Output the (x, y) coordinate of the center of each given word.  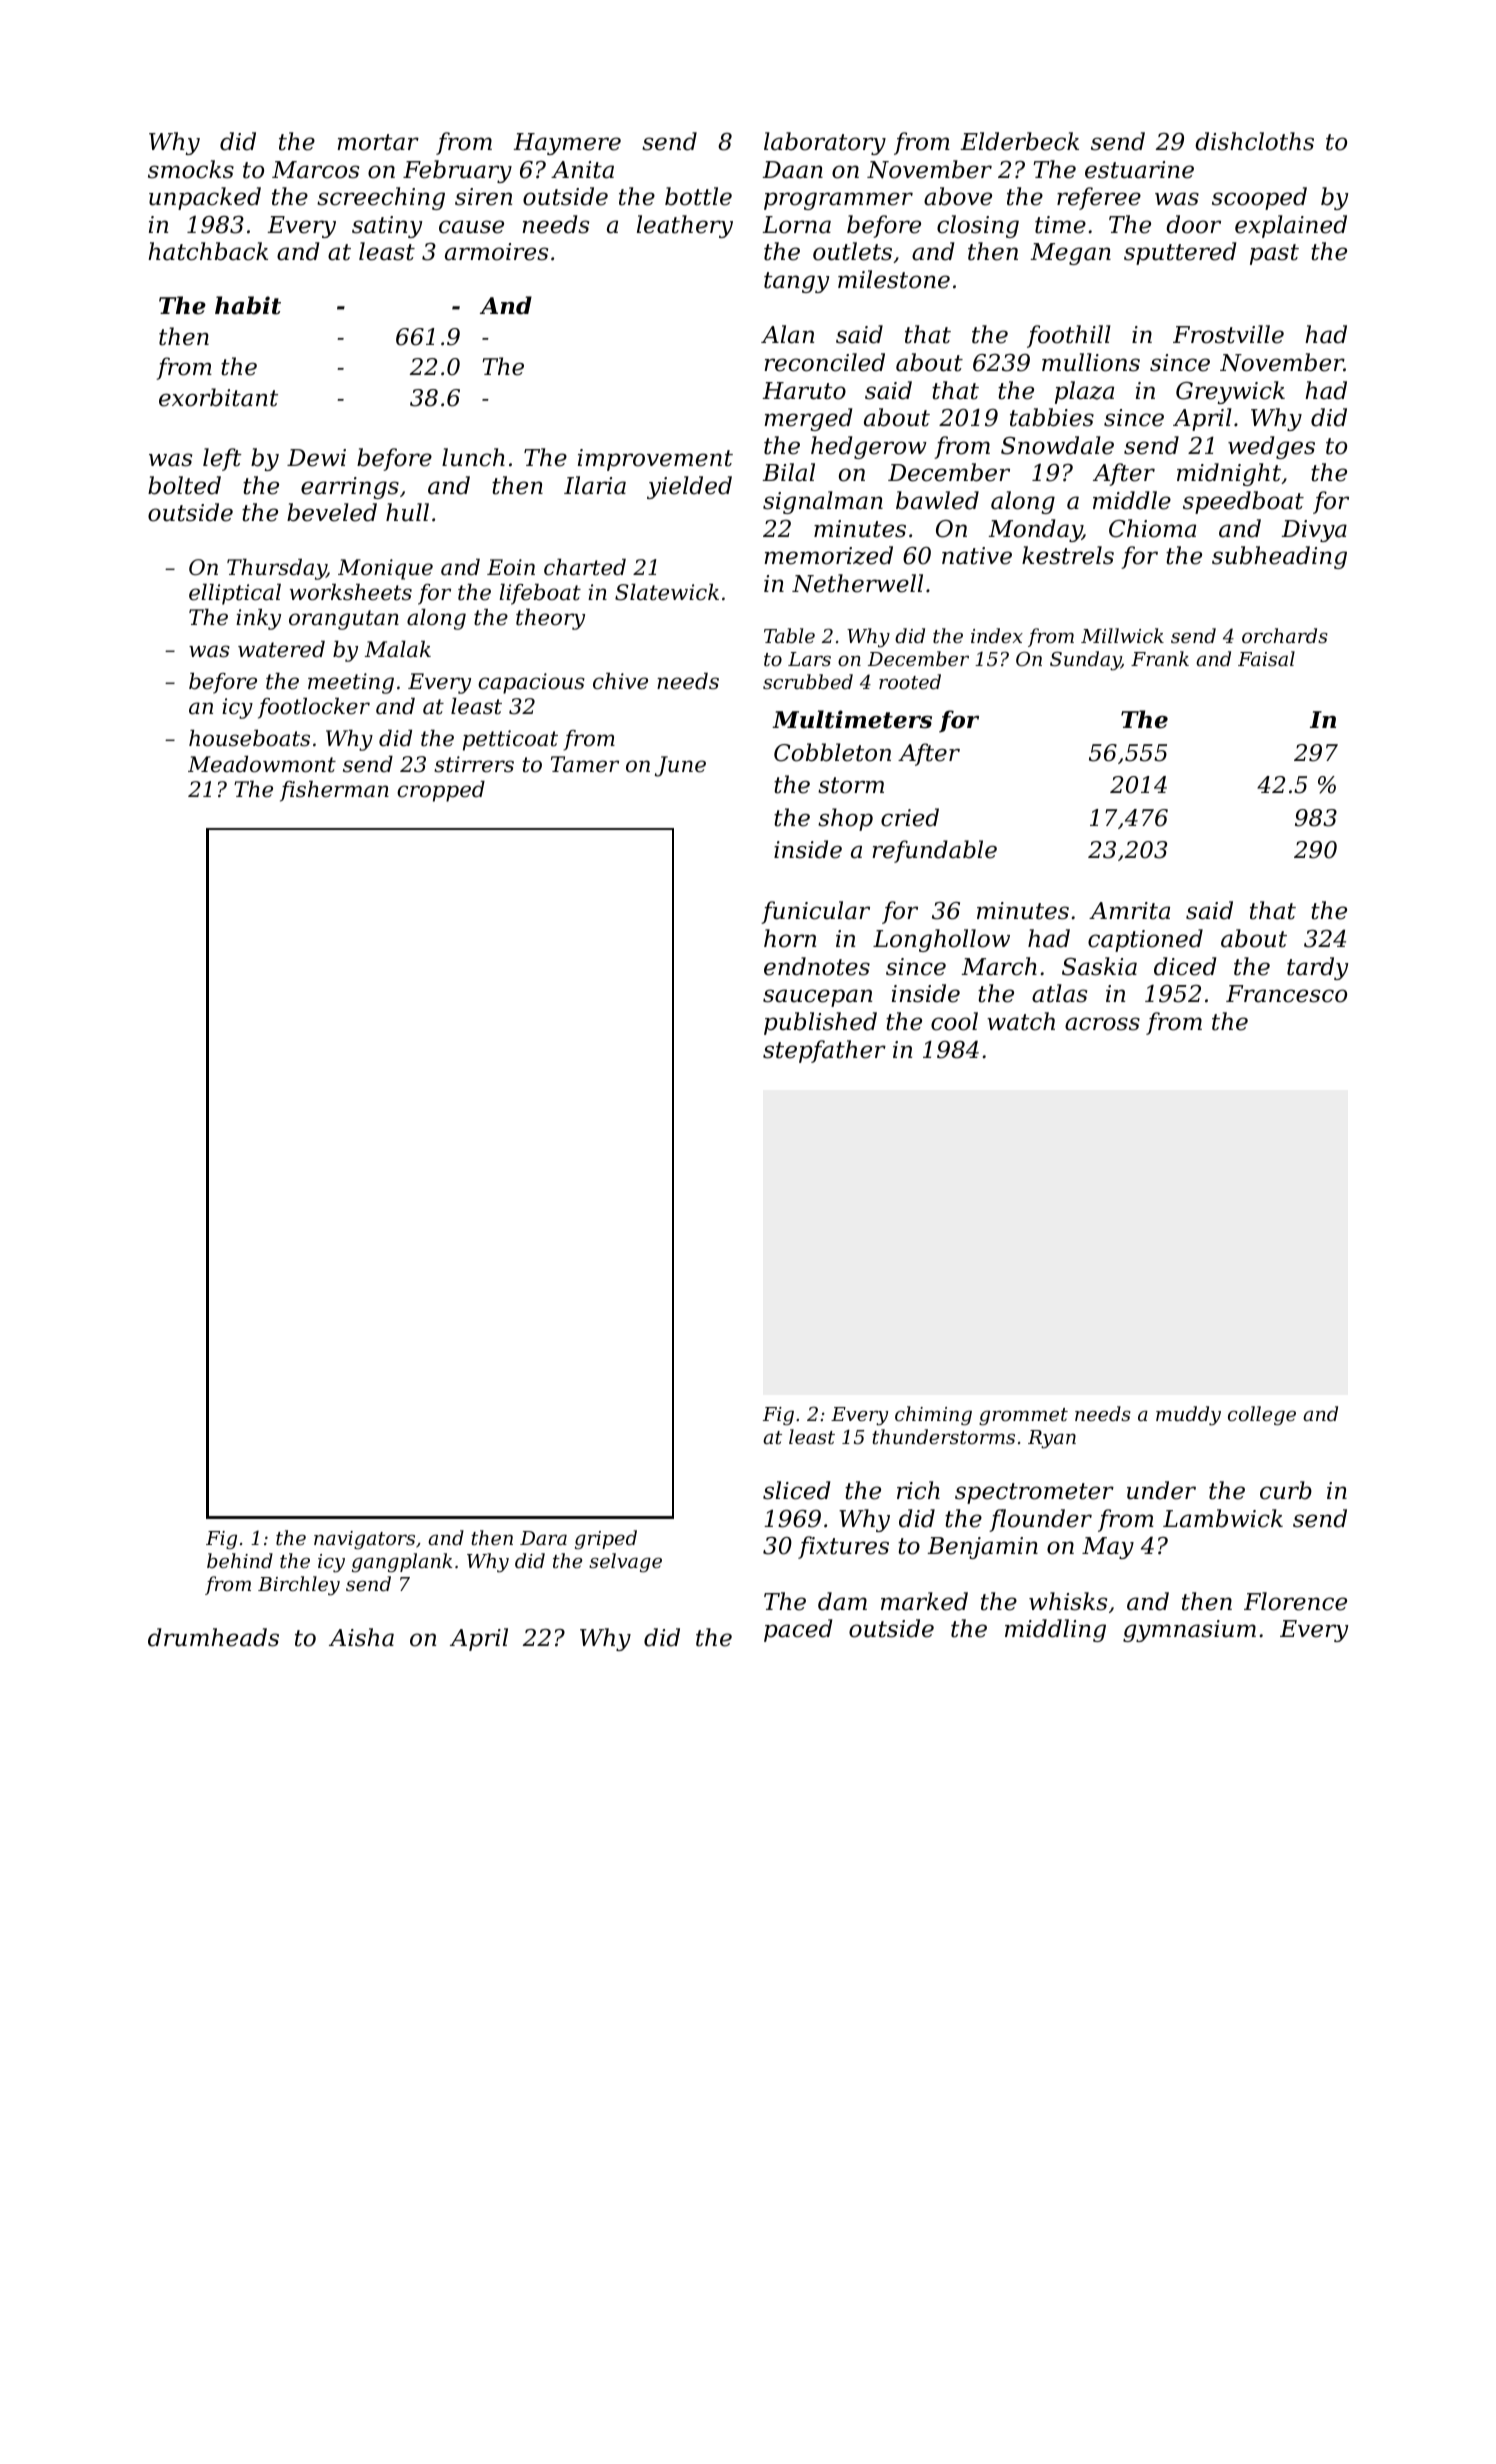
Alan (787, 334)
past (1274, 254)
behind (240, 1560)
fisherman (334, 791)
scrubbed (808, 681)
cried (910, 817)
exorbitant (218, 397)
